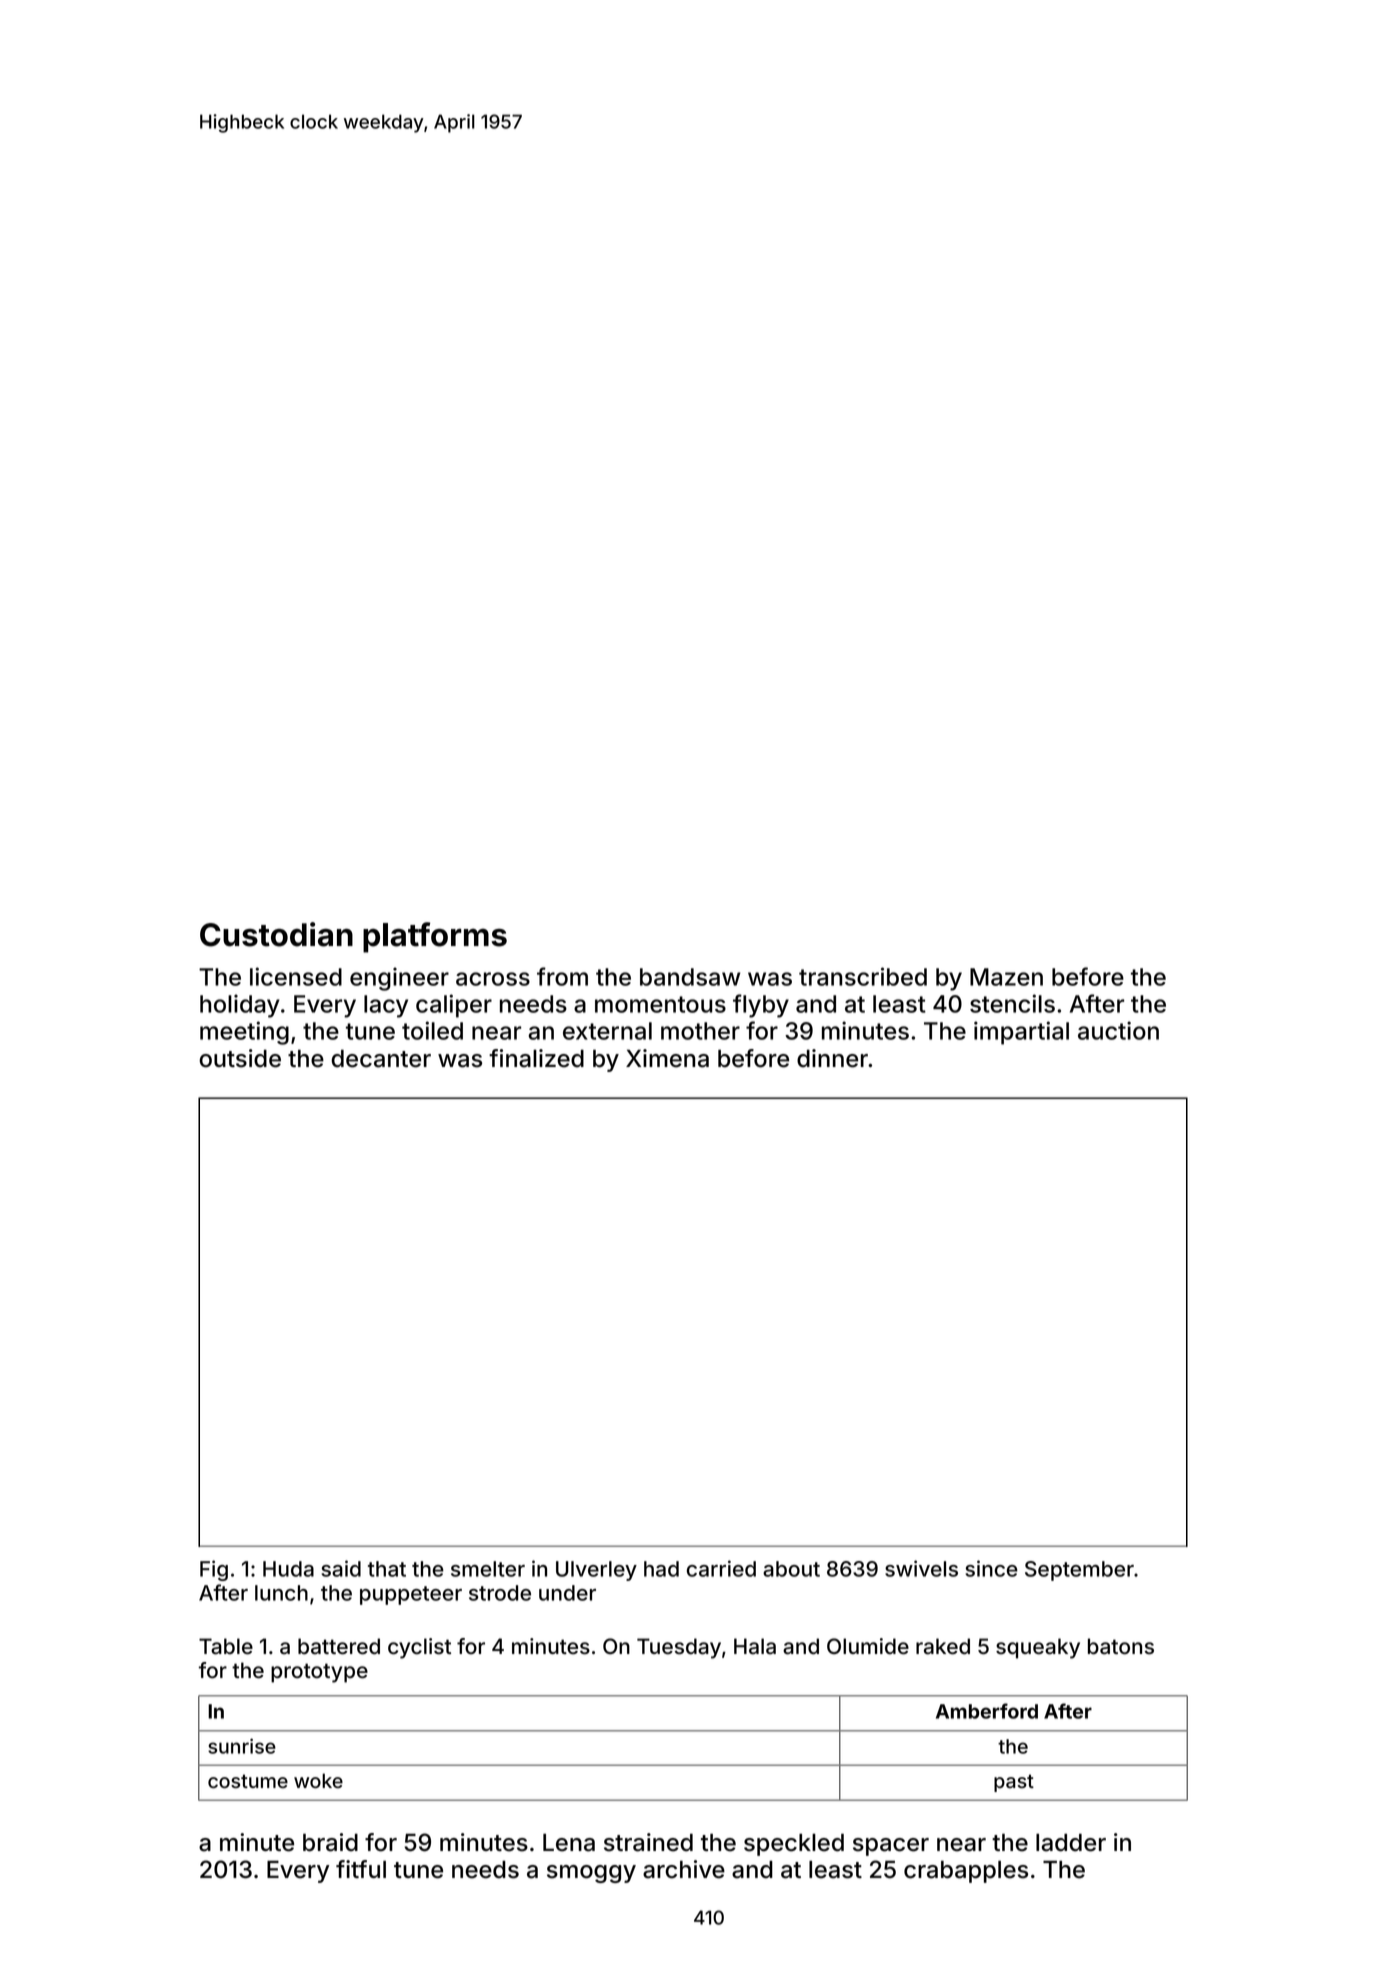 The image size is (1386, 1969). I want to click on Fig, so click(214, 1570).
